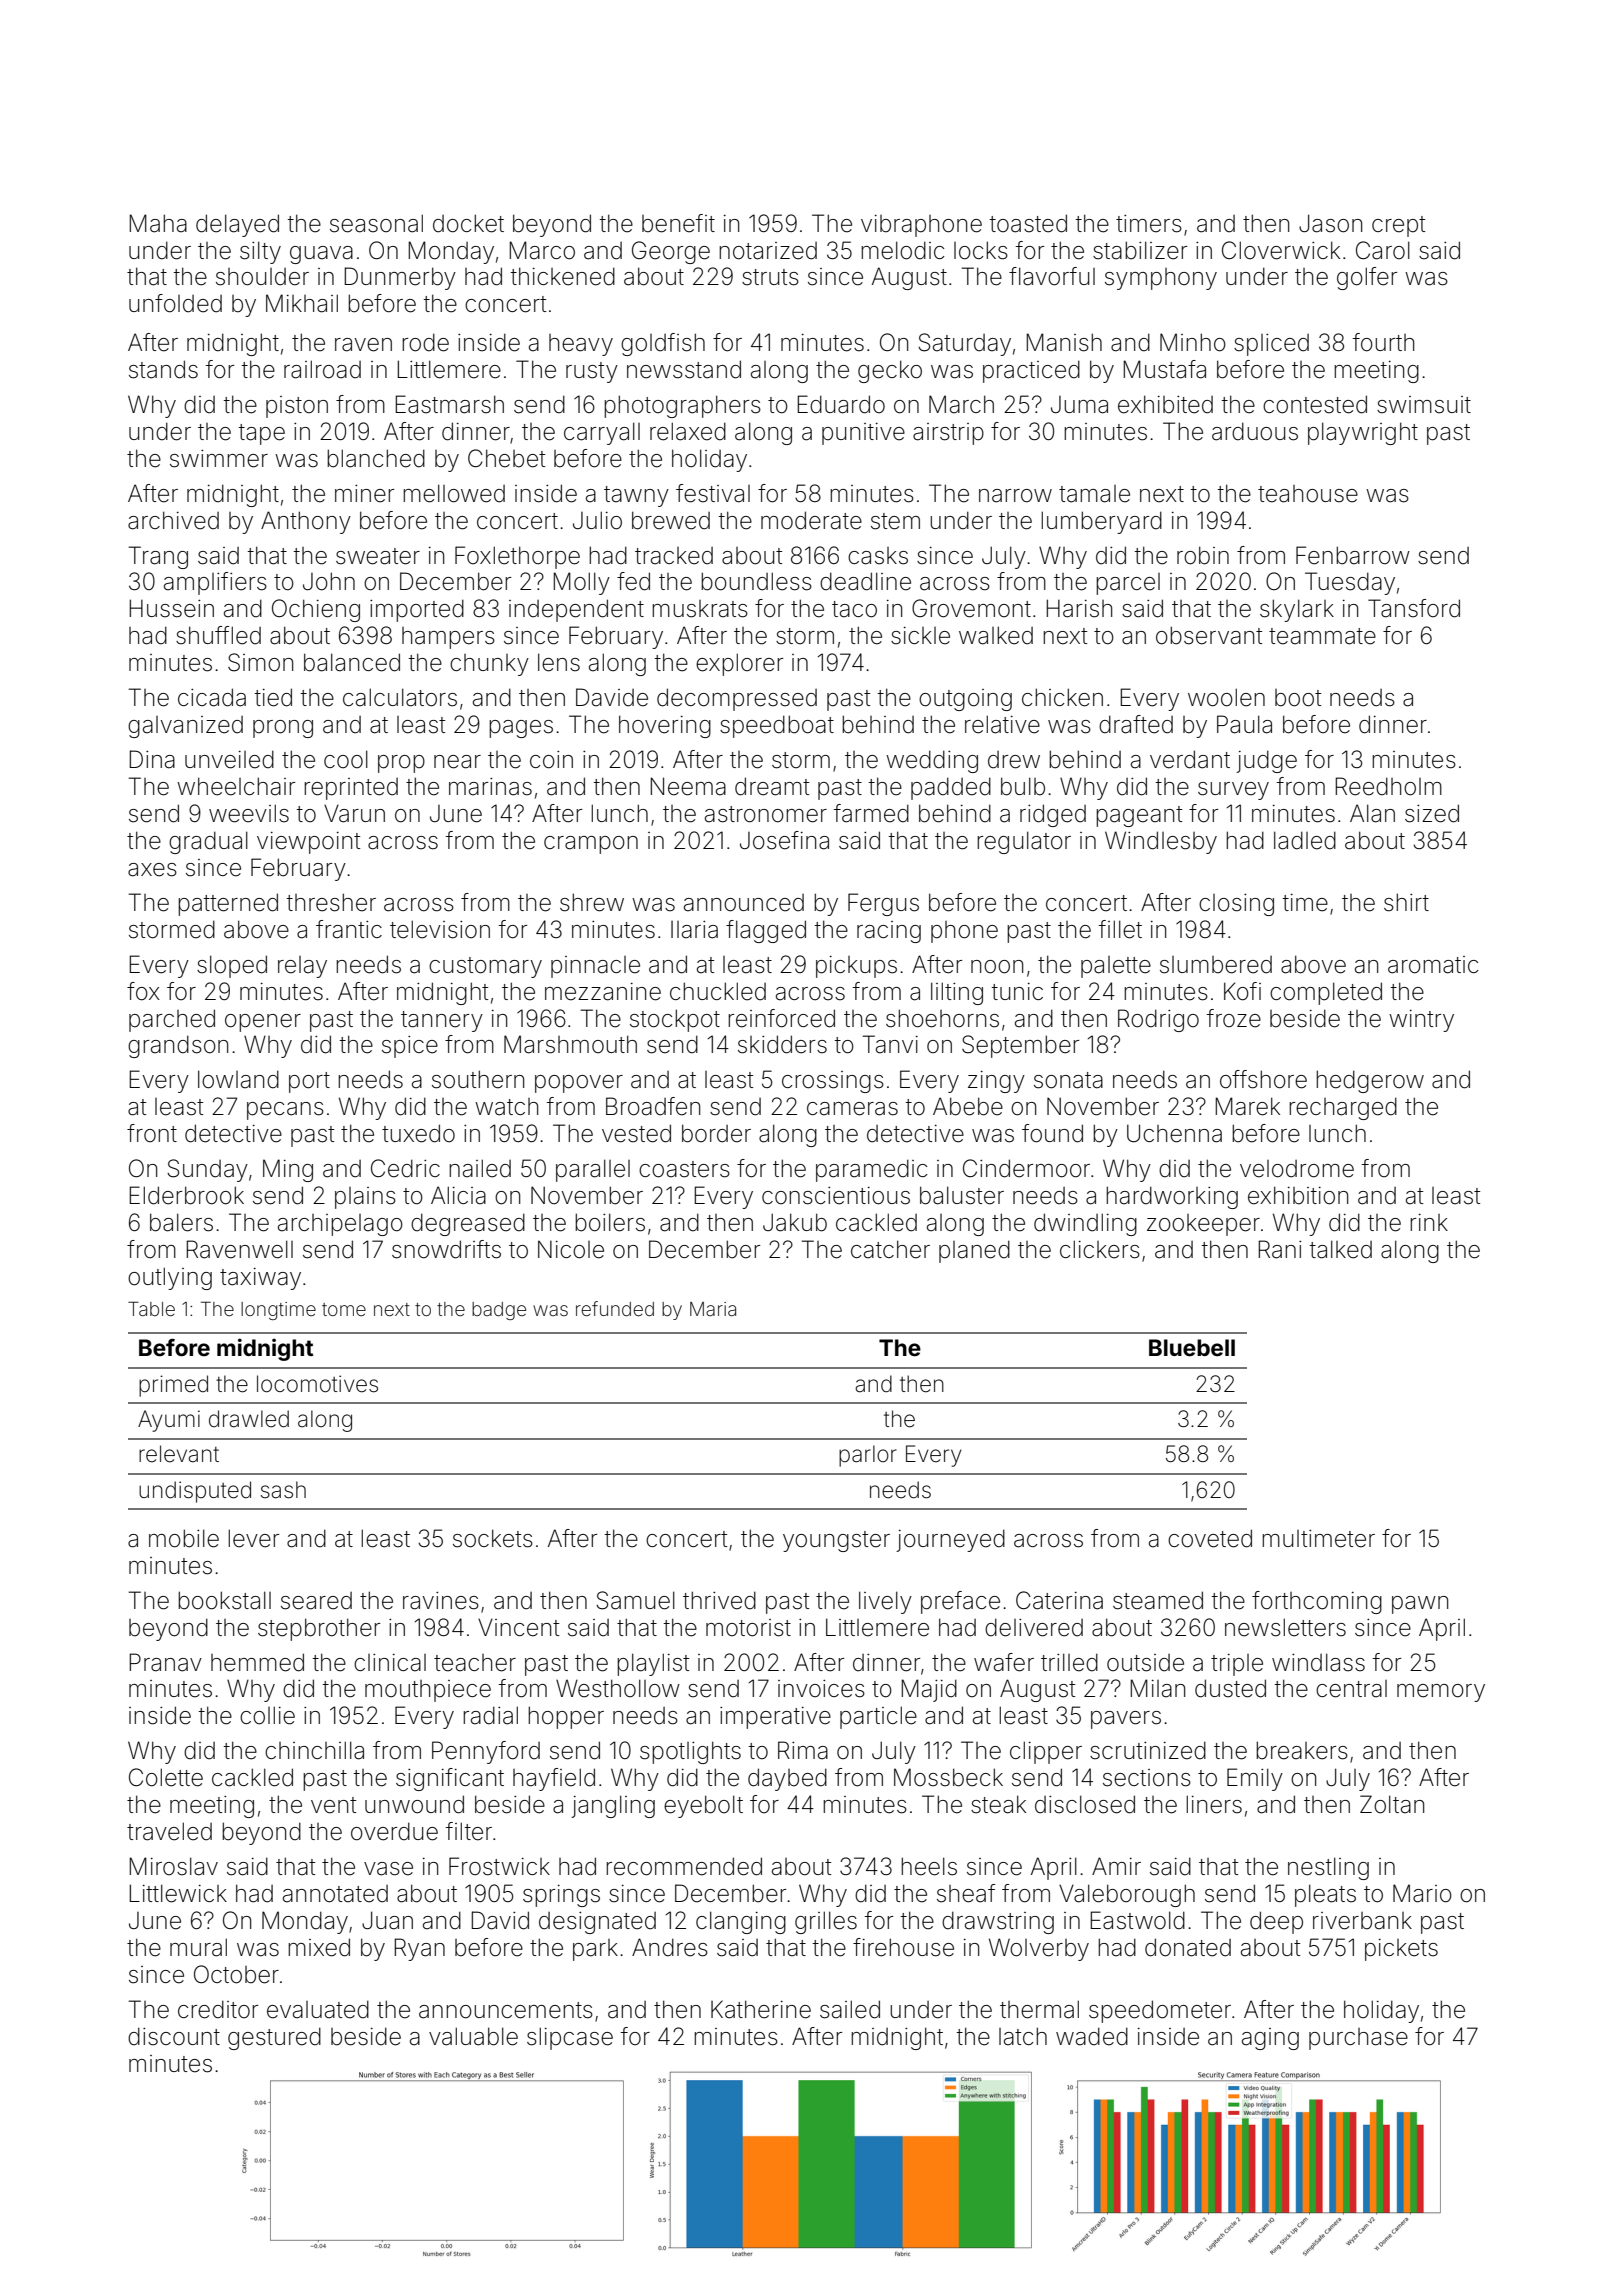 The width and height of the screenshot is (1620, 2292). Describe the element at coordinates (1023, 2036) in the screenshot. I see `latch` at that location.
